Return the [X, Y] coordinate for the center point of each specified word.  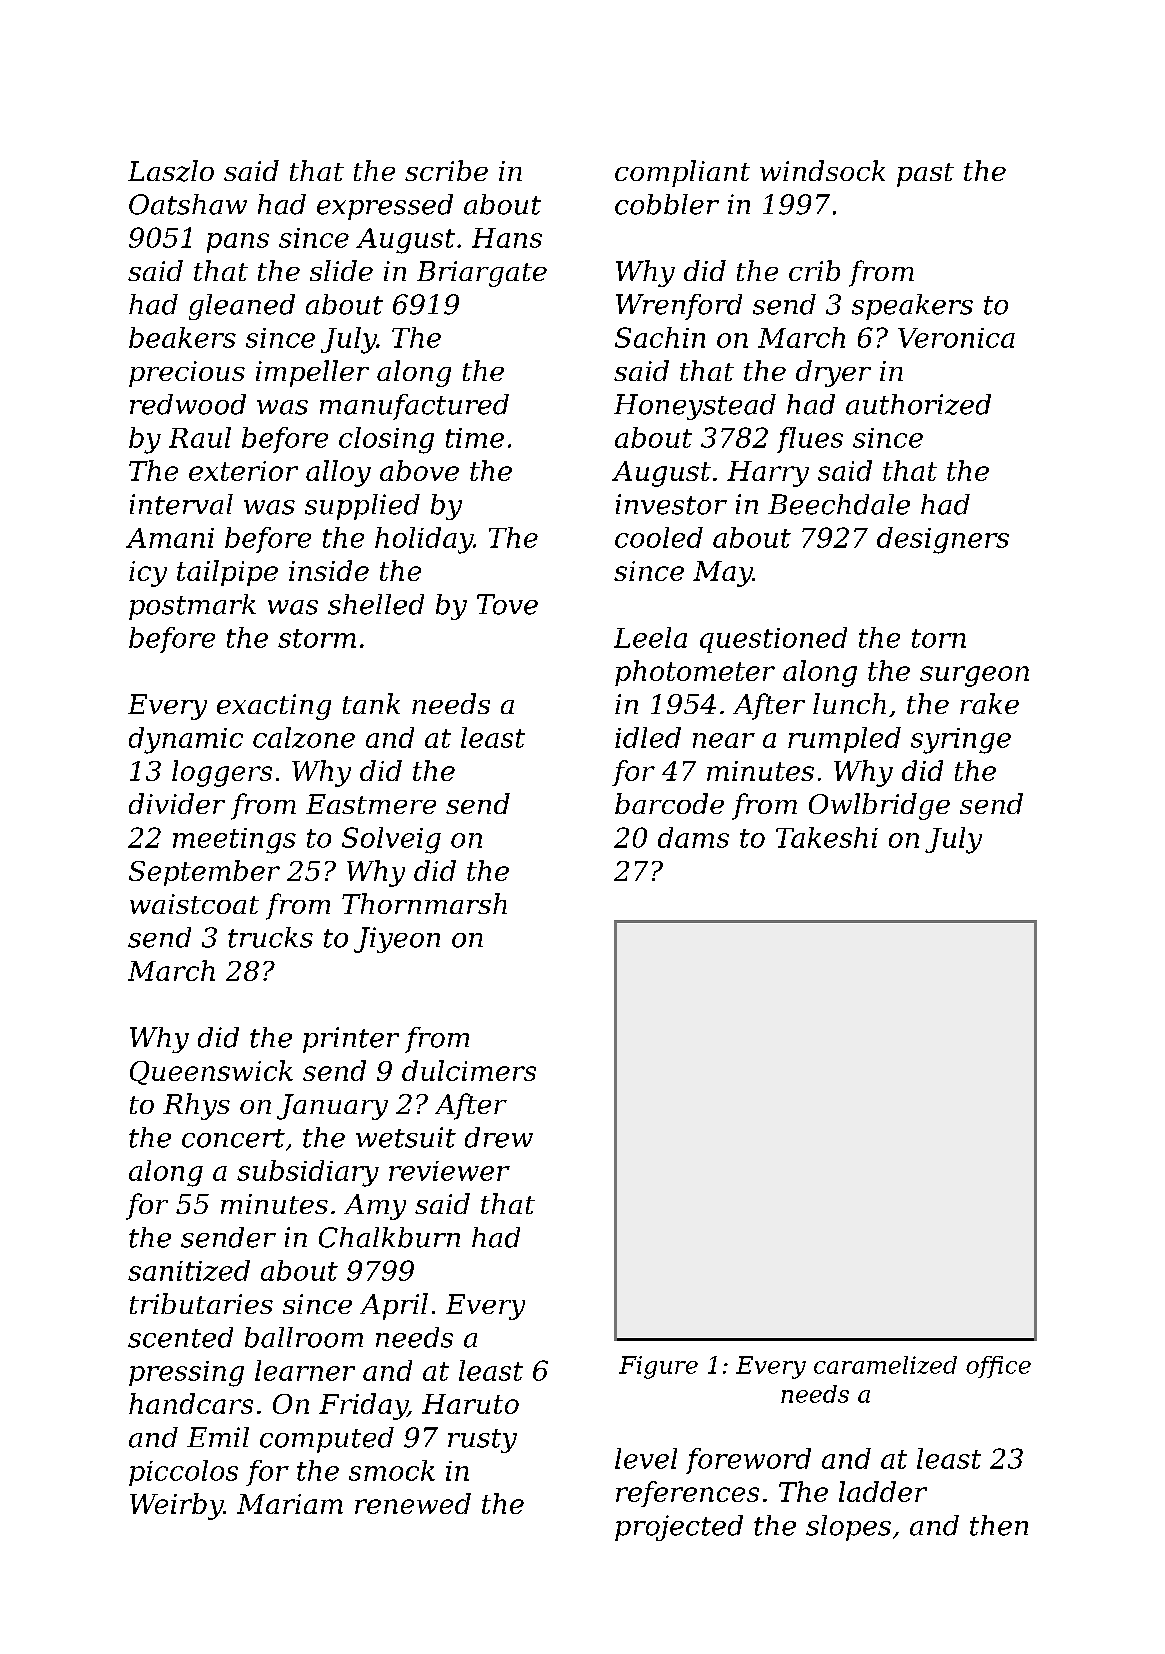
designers [943, 540]
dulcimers [469, 1070]
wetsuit [406, 1137]
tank [371, 703]
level [646, 1458]
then [999, 1525]
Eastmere [371, 804]
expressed [385, 207]
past [925, 175]
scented [180, 1337]
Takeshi [827, 837]
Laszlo [171, 171]
